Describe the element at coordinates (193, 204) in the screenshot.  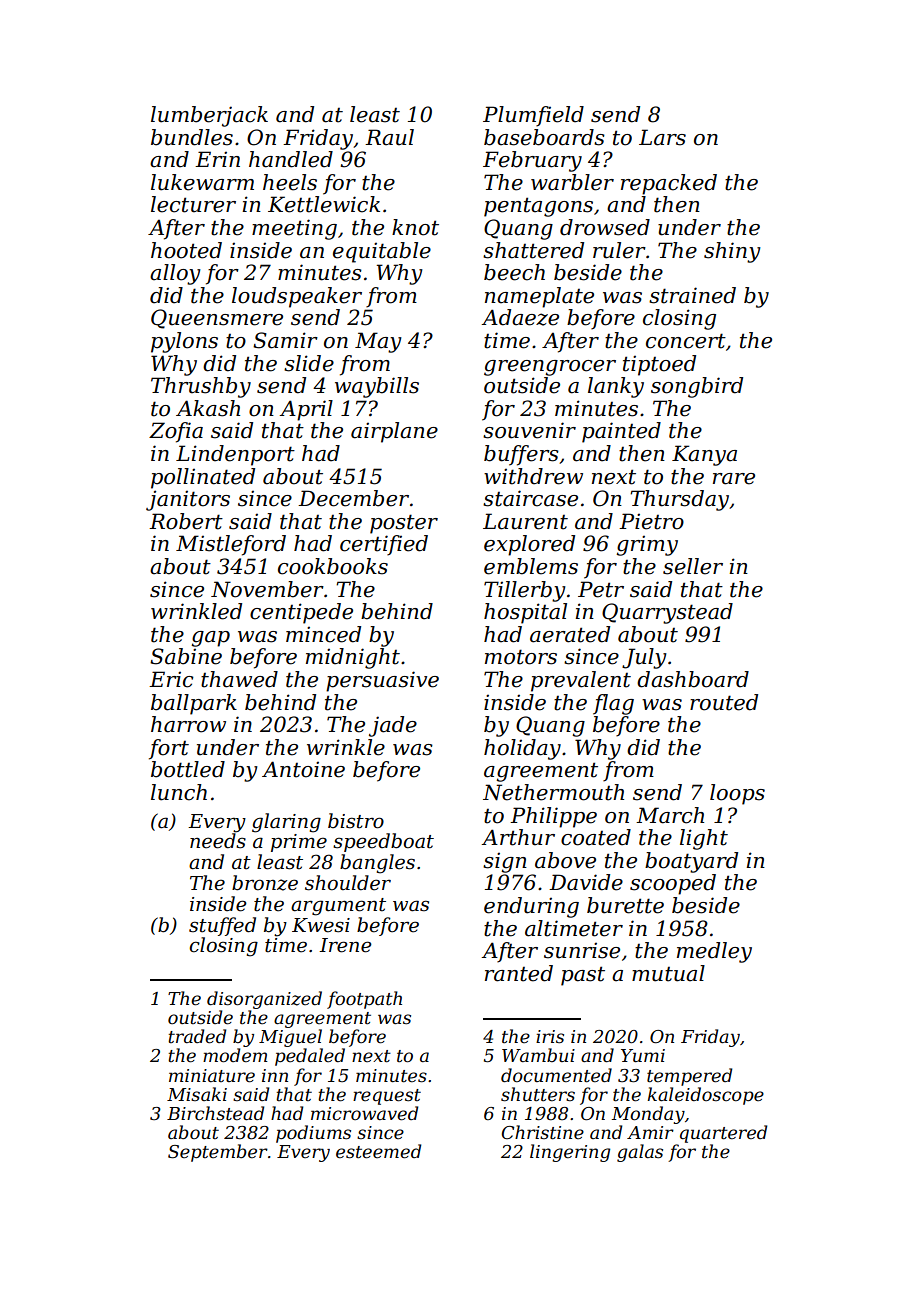
I see `lecturer` at that location.
